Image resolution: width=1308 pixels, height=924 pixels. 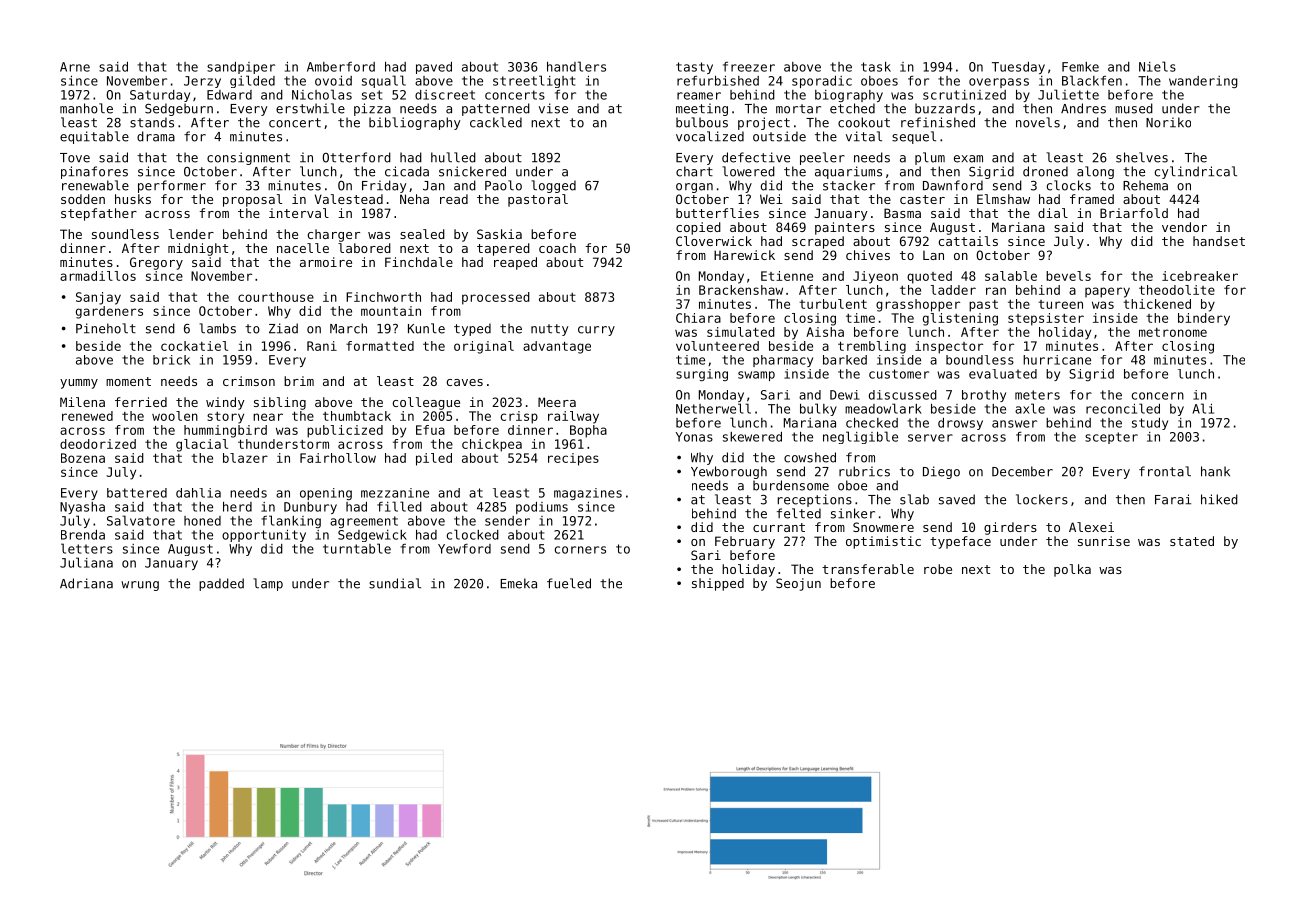 What do you see at coordinates (345, 431) in the page?
I see `publicized` at bounding box center [345, 431].
